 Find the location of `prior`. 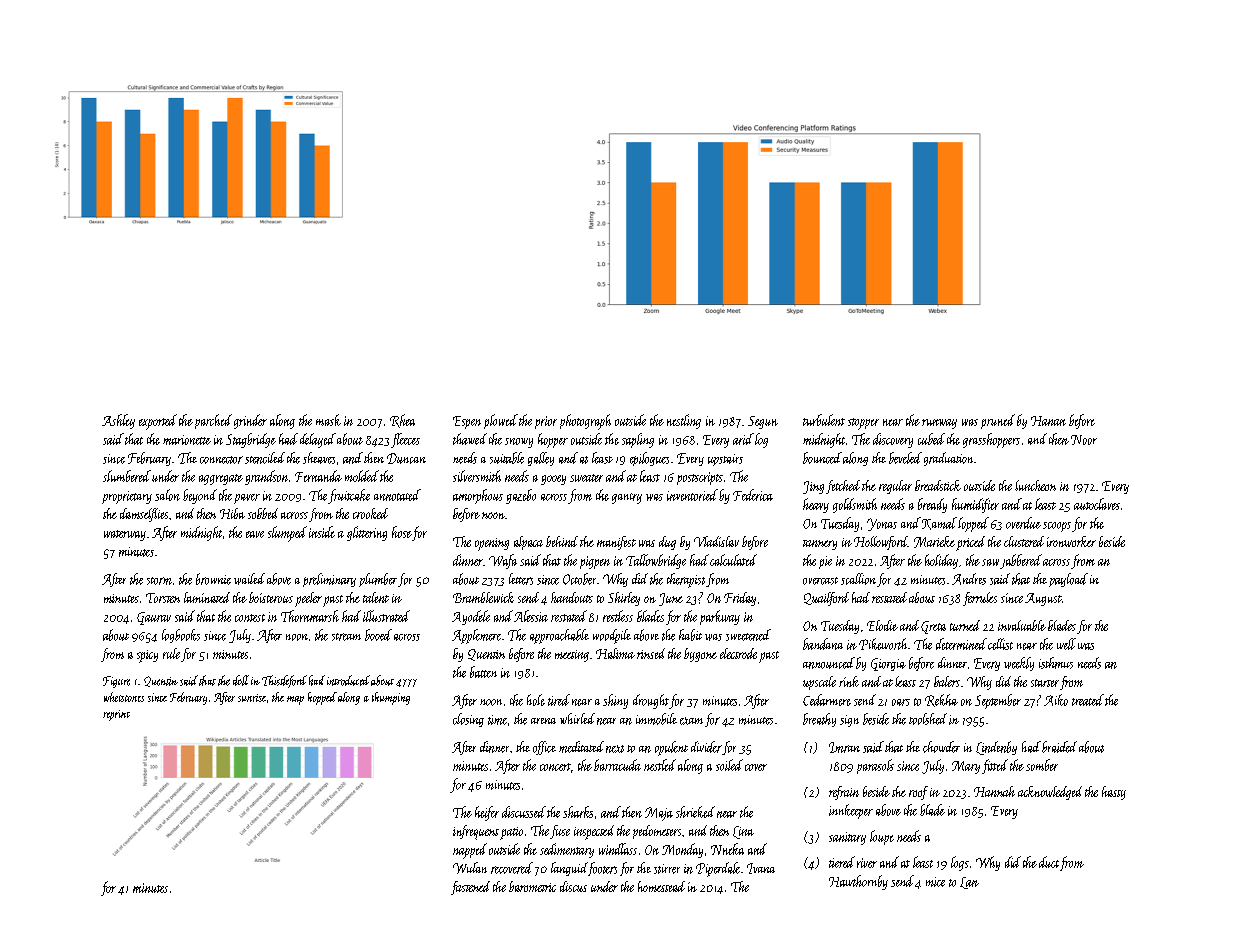

prior is located at coordinates (546, 422).
